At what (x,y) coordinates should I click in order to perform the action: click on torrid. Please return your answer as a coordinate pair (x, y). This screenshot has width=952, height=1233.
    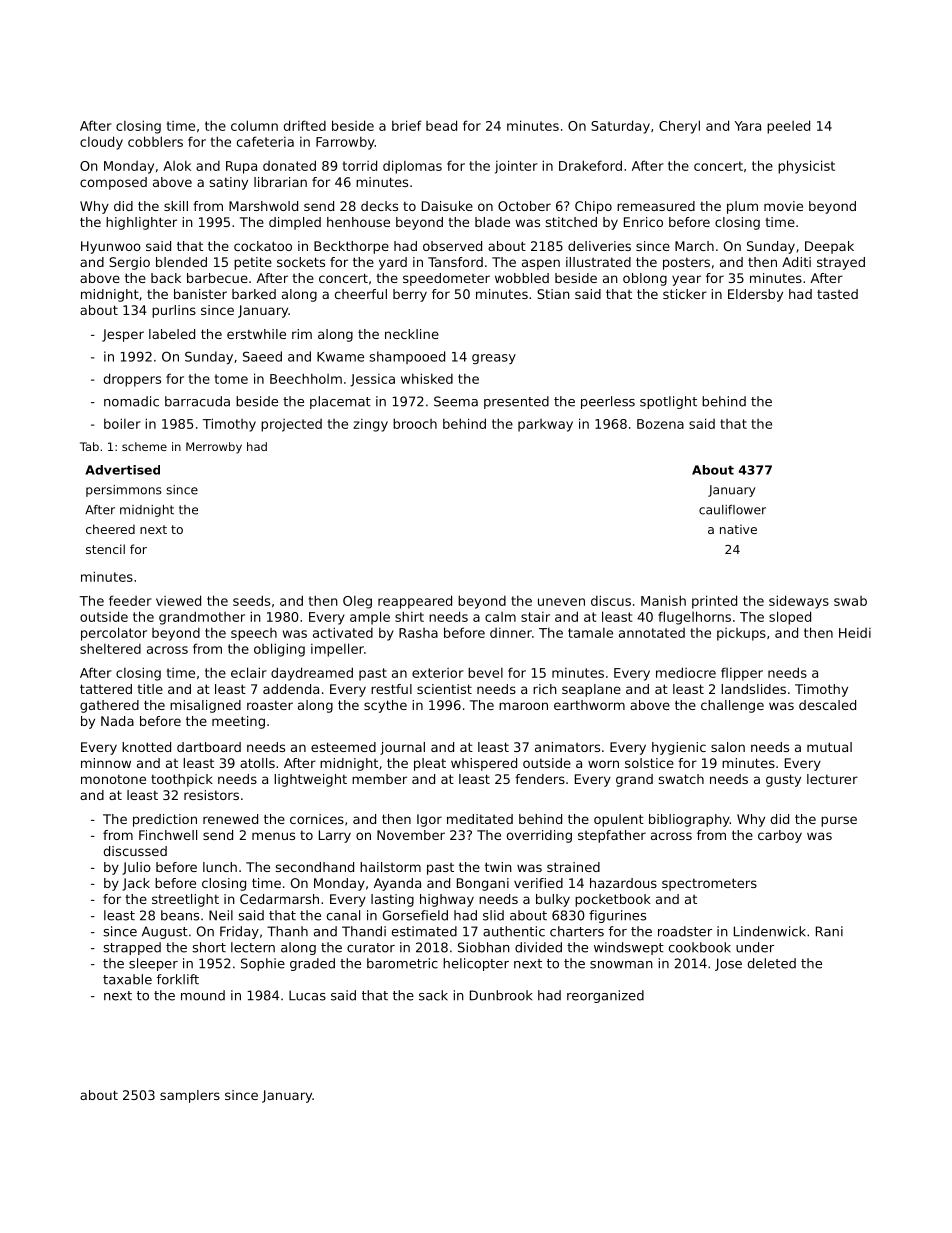
    Looking at the image, I should click on (360, 165).
